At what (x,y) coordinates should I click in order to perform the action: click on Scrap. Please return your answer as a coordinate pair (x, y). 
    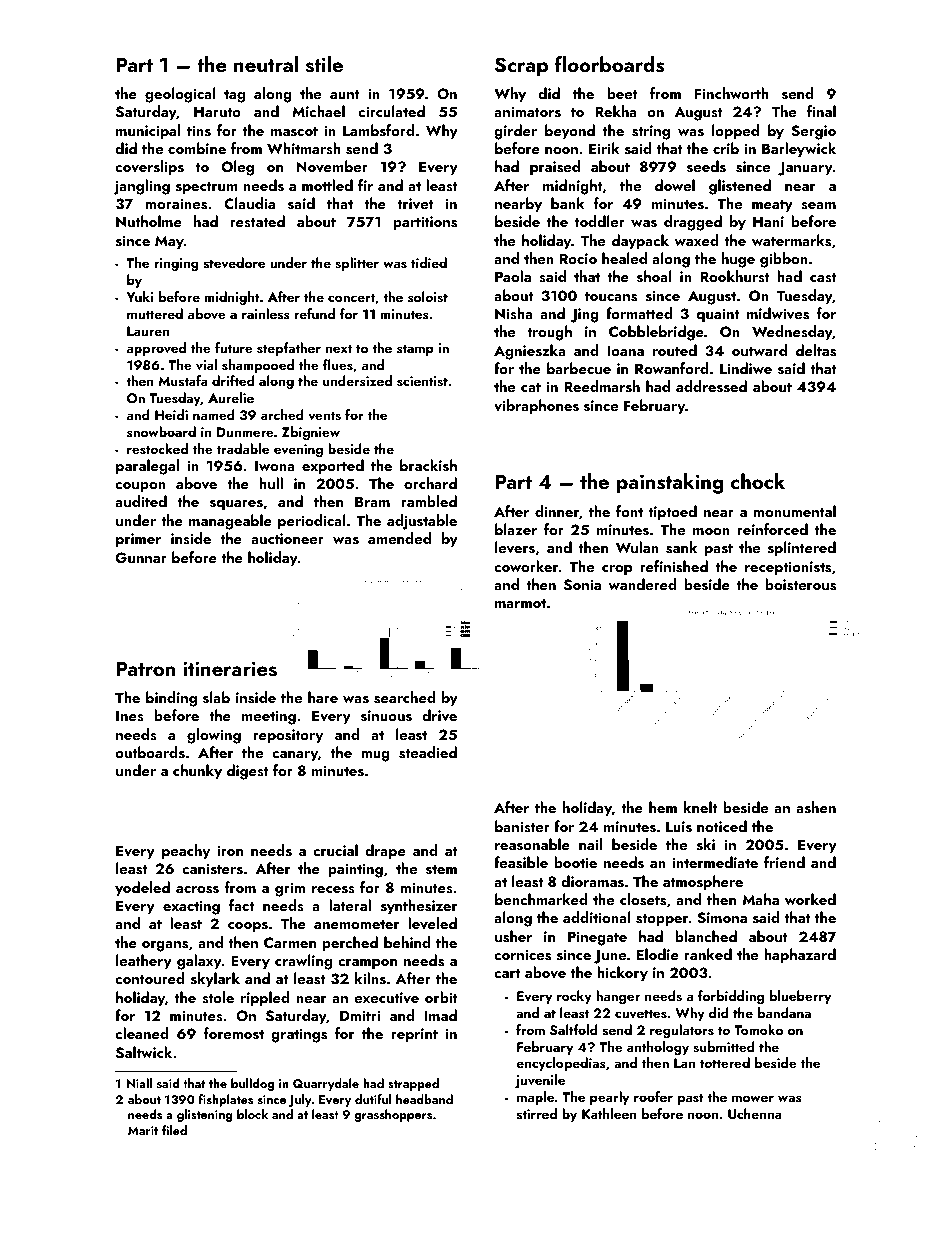
    Looking at the image, I should click on (521, 67).
